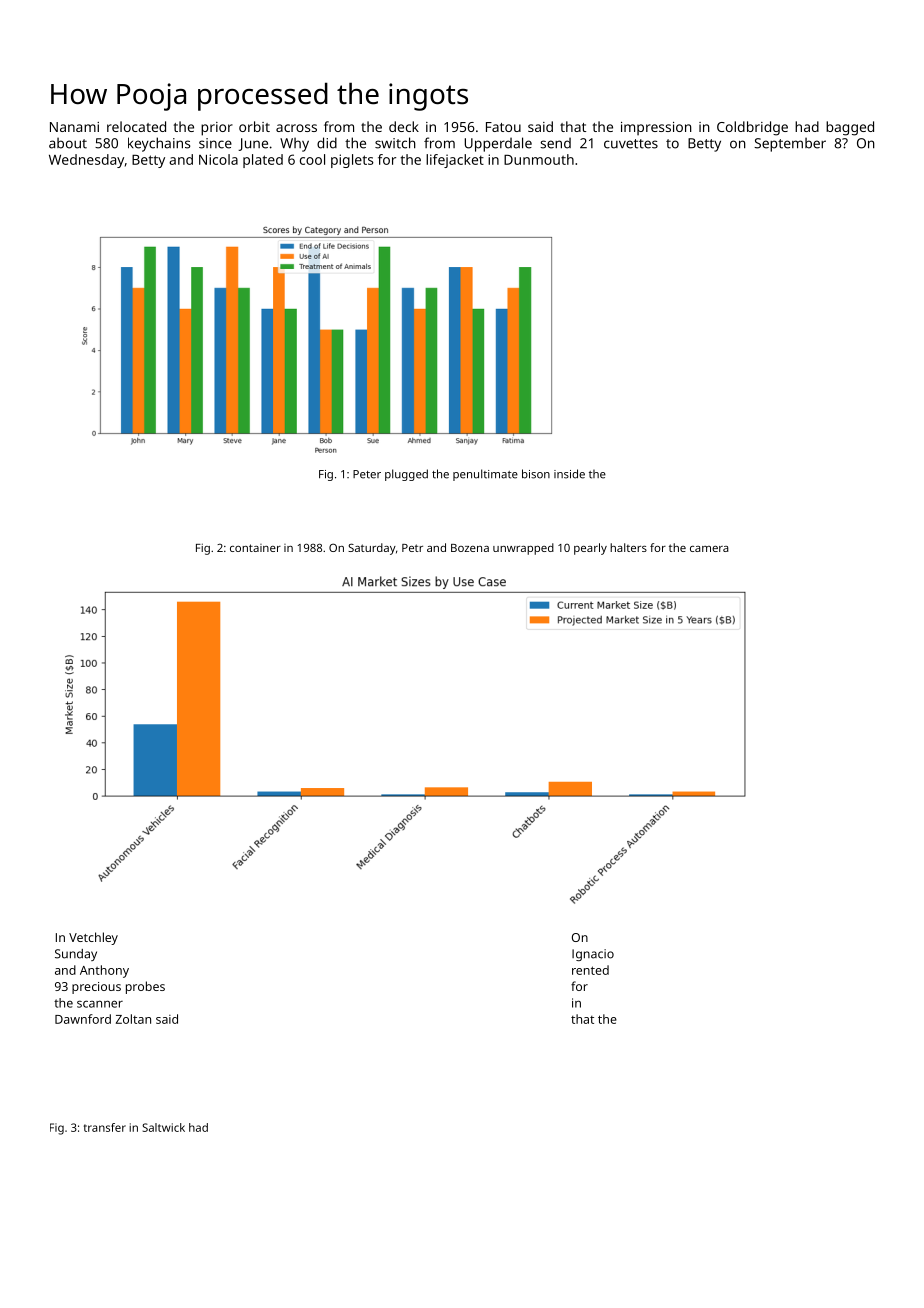 The width and height of the screenshot is (924, 1308). What do you see at coordinates (752, 128) in the screenshot?
I see `Coldbridge` at bounding box center [752, 128].
